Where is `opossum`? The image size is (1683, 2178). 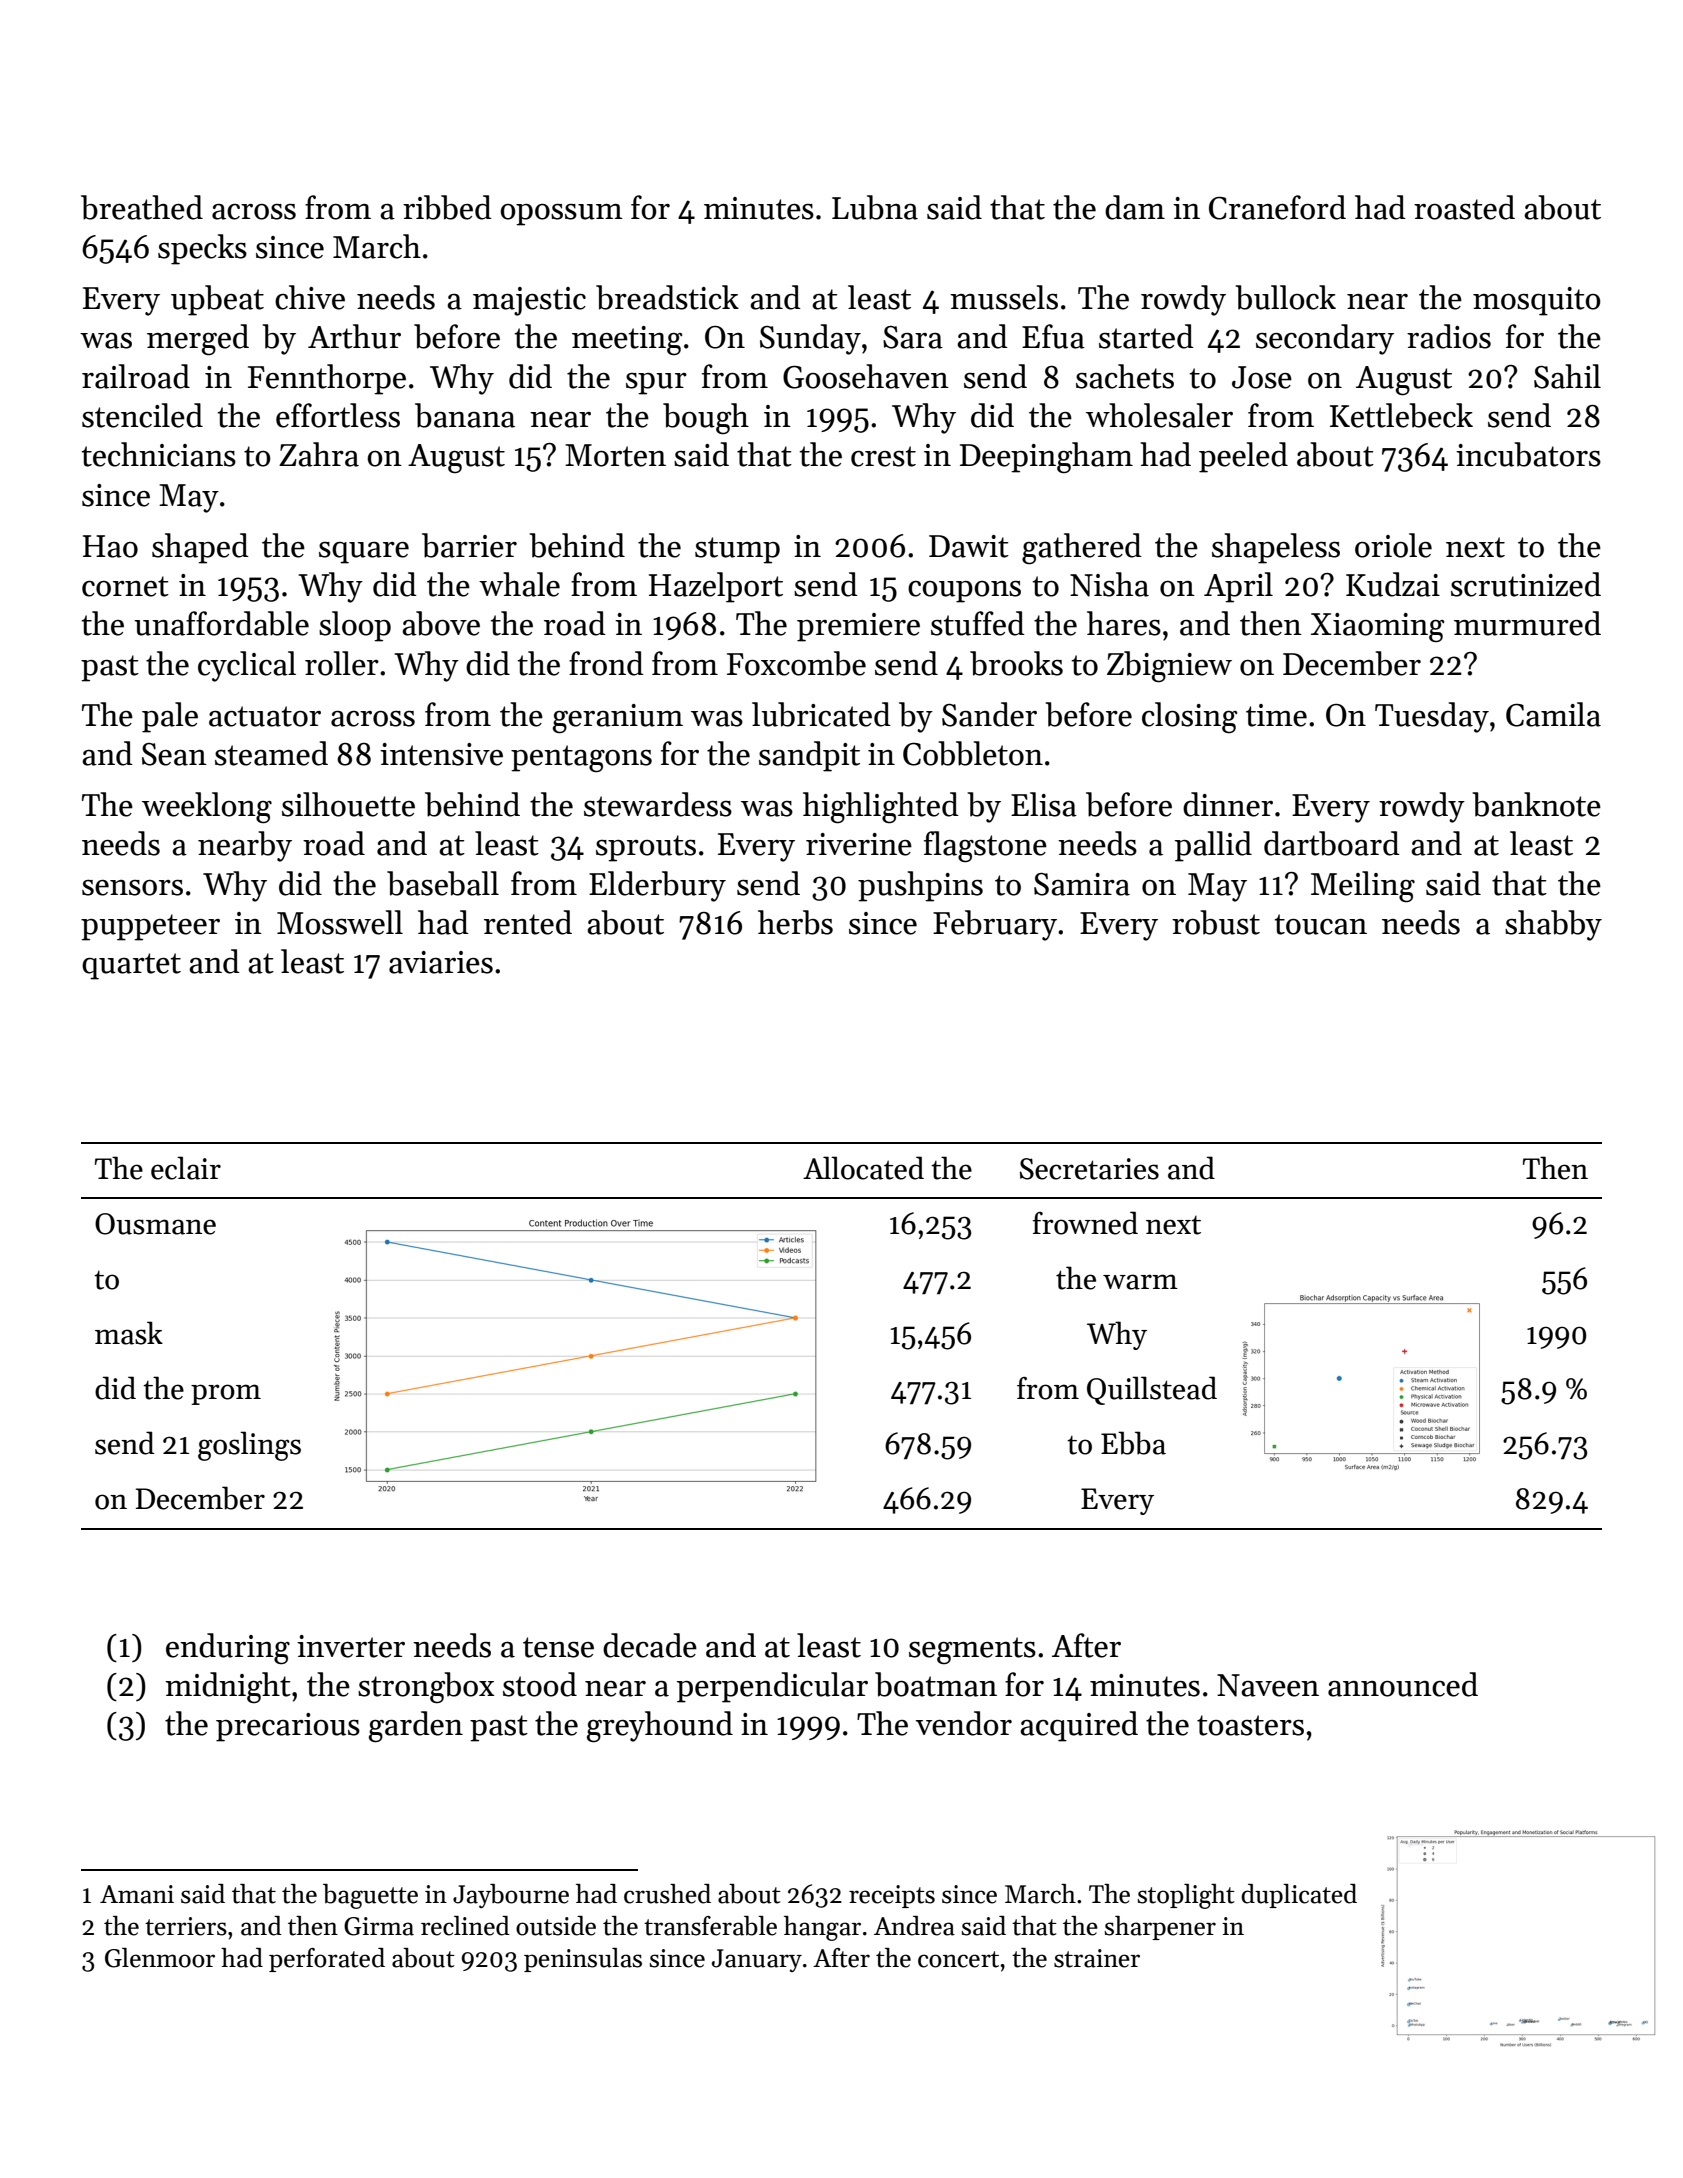
opossum is located at coordinates (561, 215).
